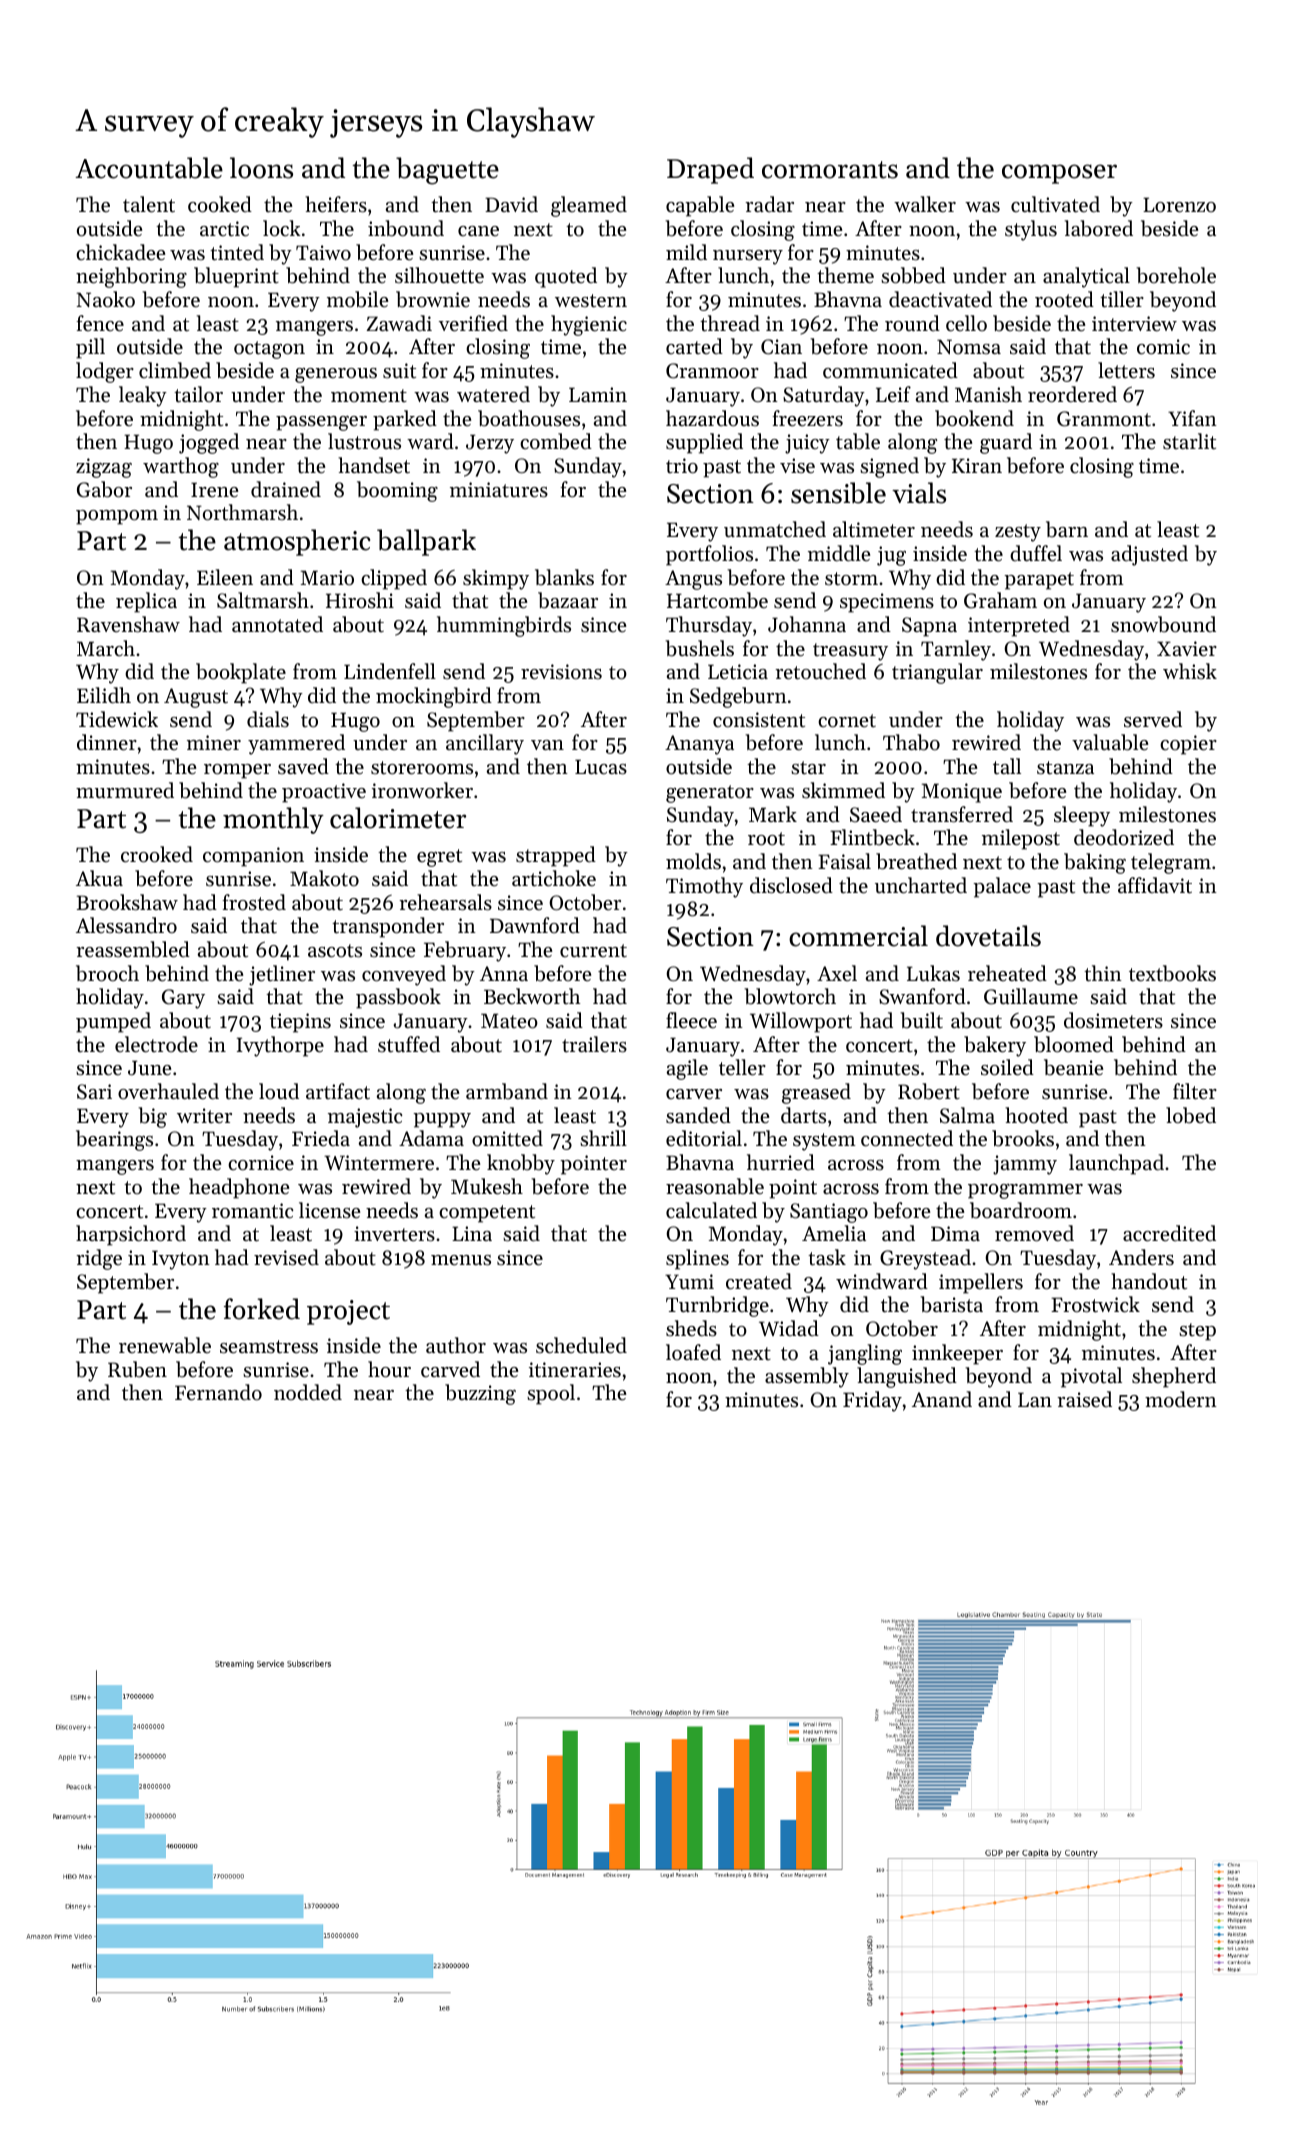 This screenshot has width=1293, height=2130. I want to click on romantic, so click(253, 1211).
